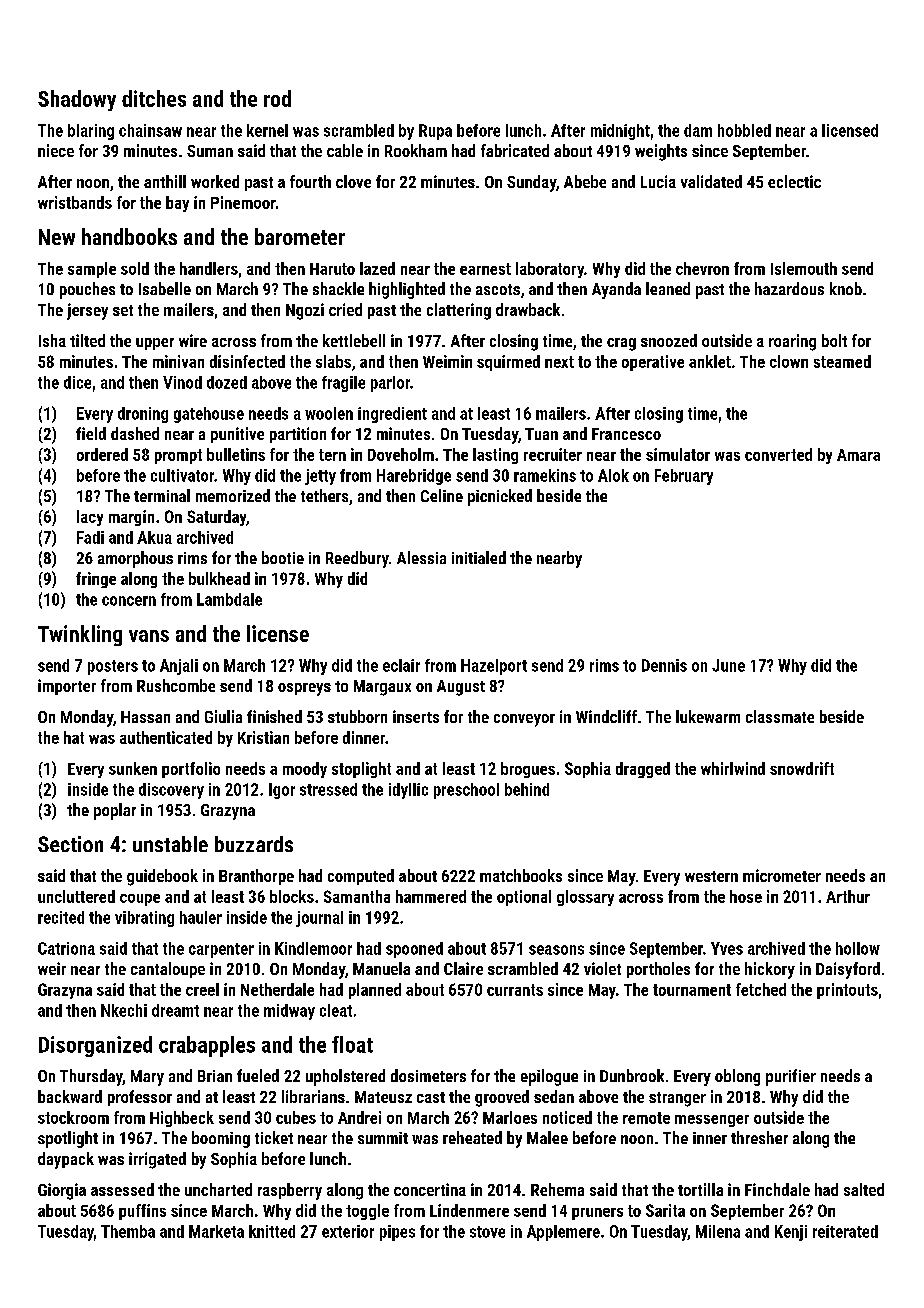  Describe the element at coordinates (702, 268) in the document. I see `chevron` at that location.
